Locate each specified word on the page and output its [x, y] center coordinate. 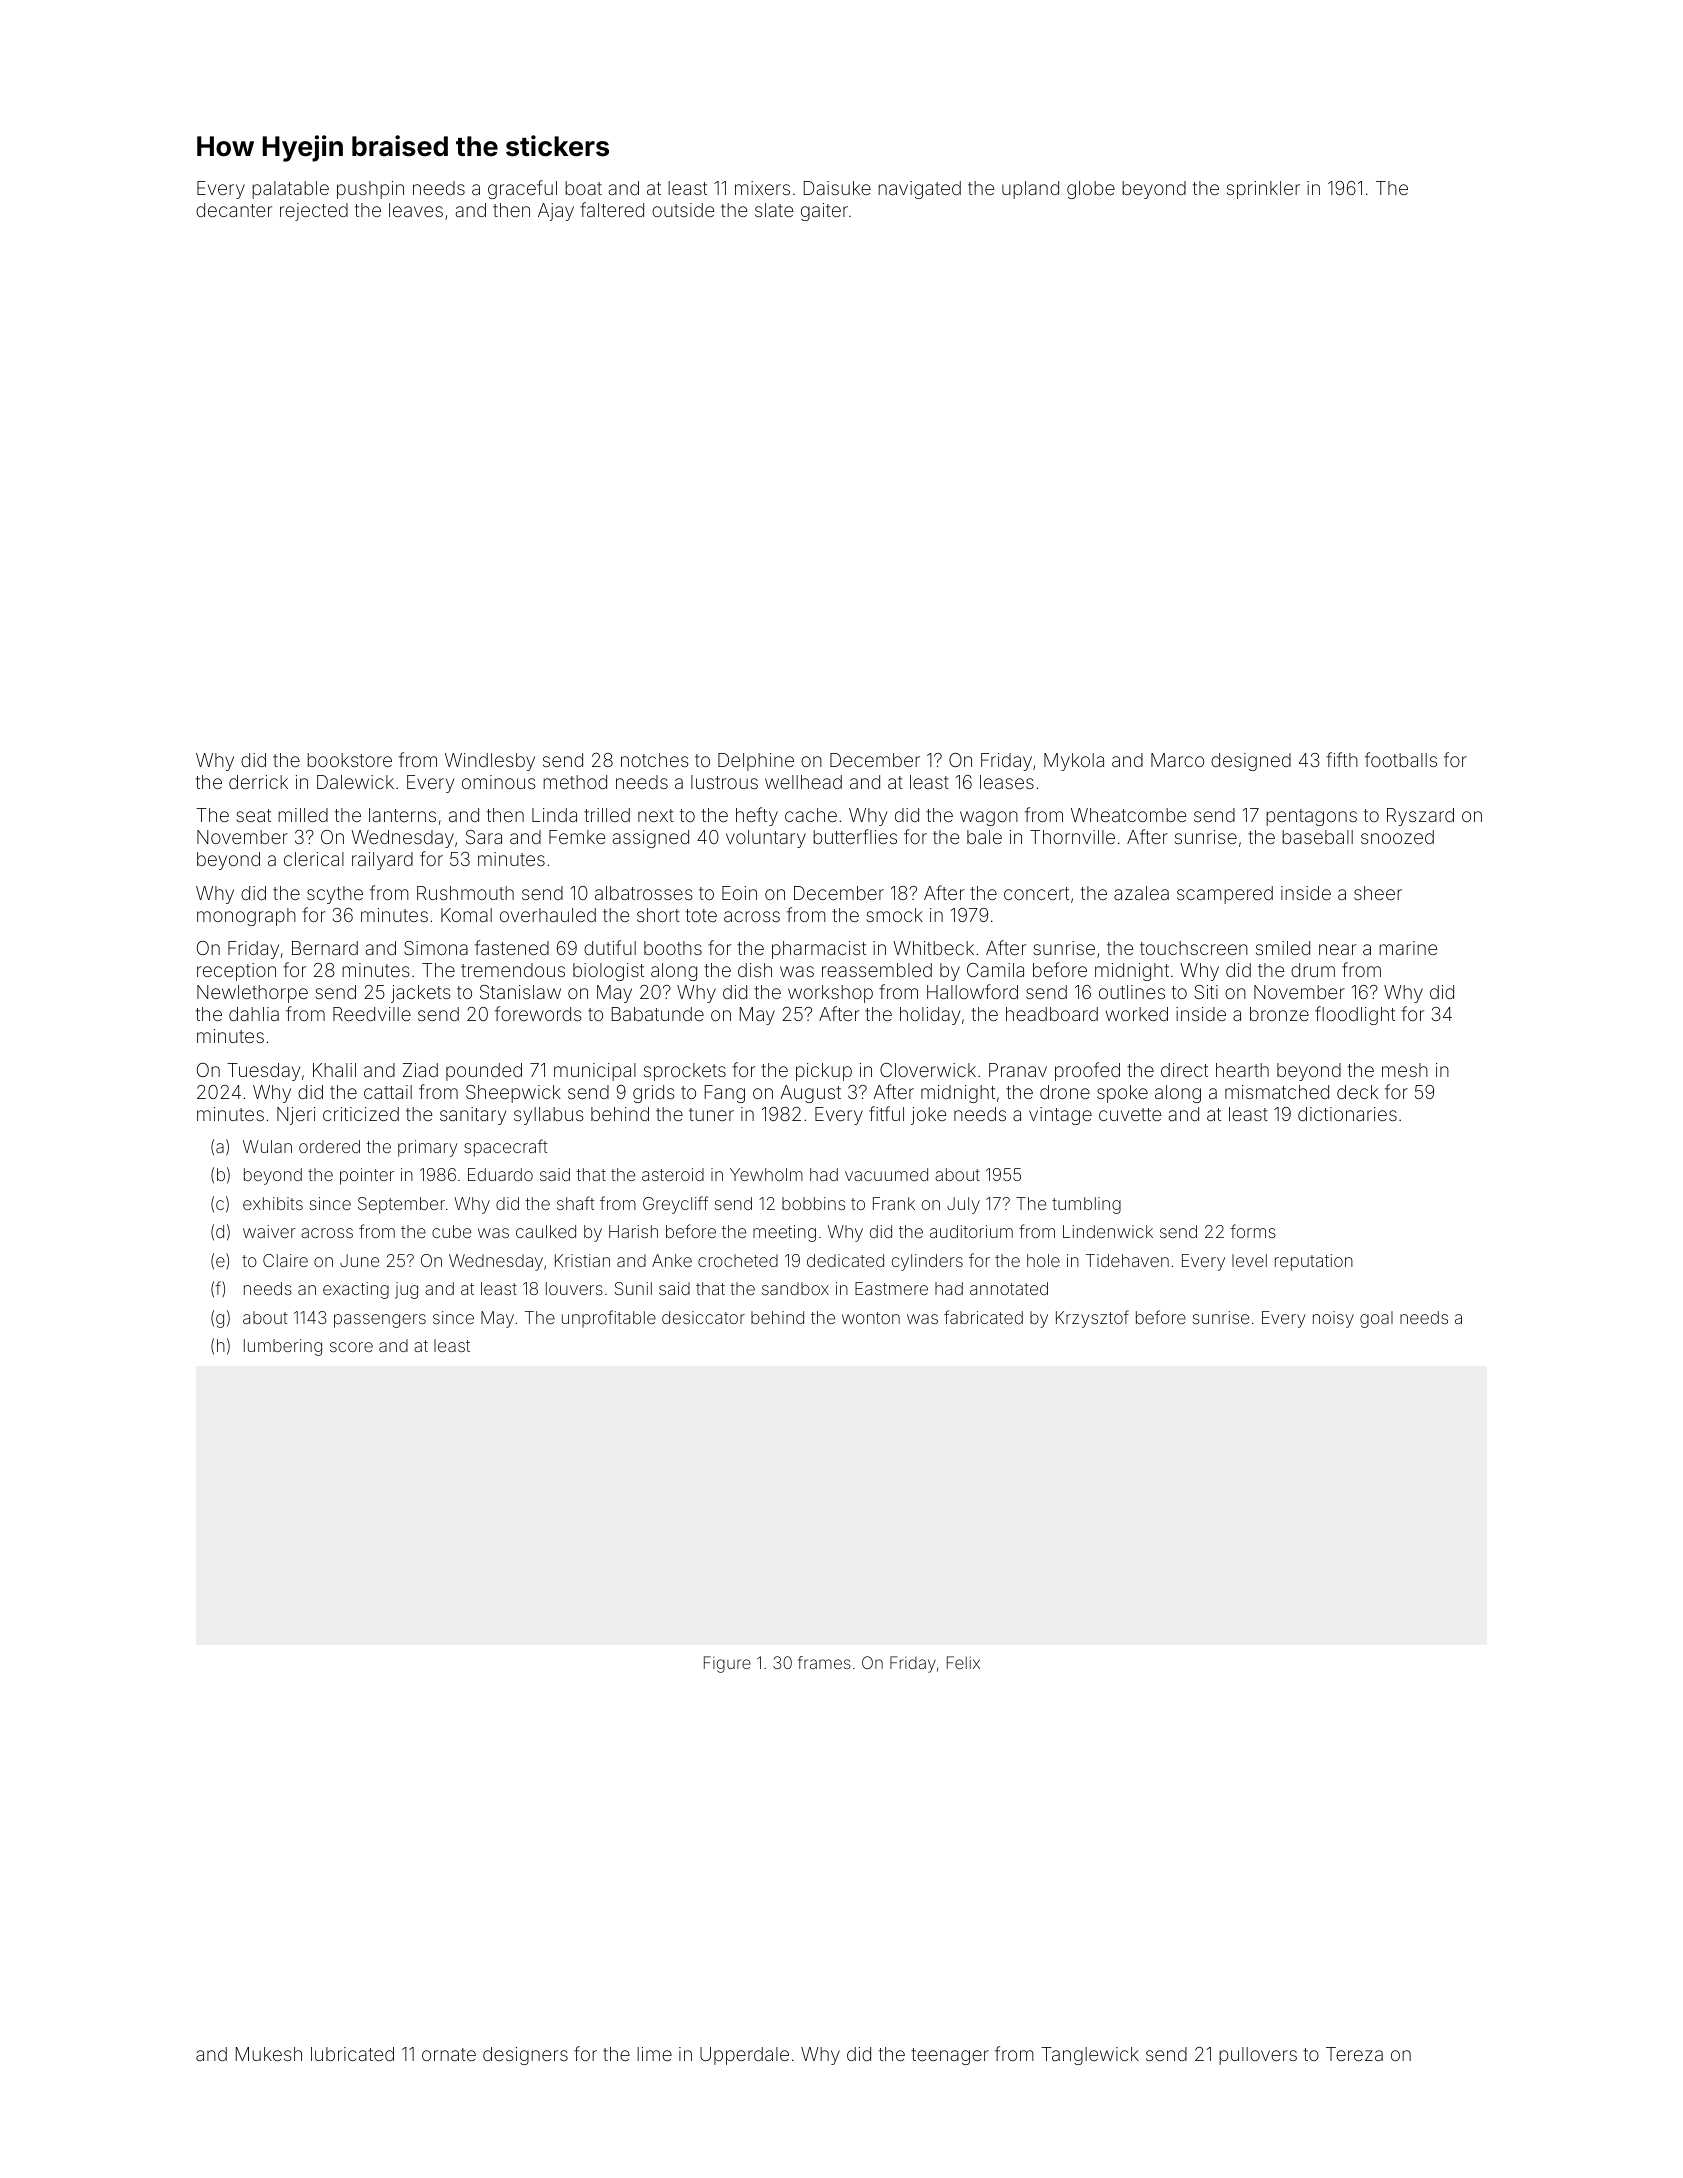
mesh [1405, 1070]
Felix [963, 1662]
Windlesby [490, 762]
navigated [919, 190]
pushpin [370, 190]
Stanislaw [520, 992]
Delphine [756, 762]
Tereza [1354, 2054]
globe [1091, 190]
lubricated [352, 2054]
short [658, 915]
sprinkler [1263, 190]
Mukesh [269, 2054]
